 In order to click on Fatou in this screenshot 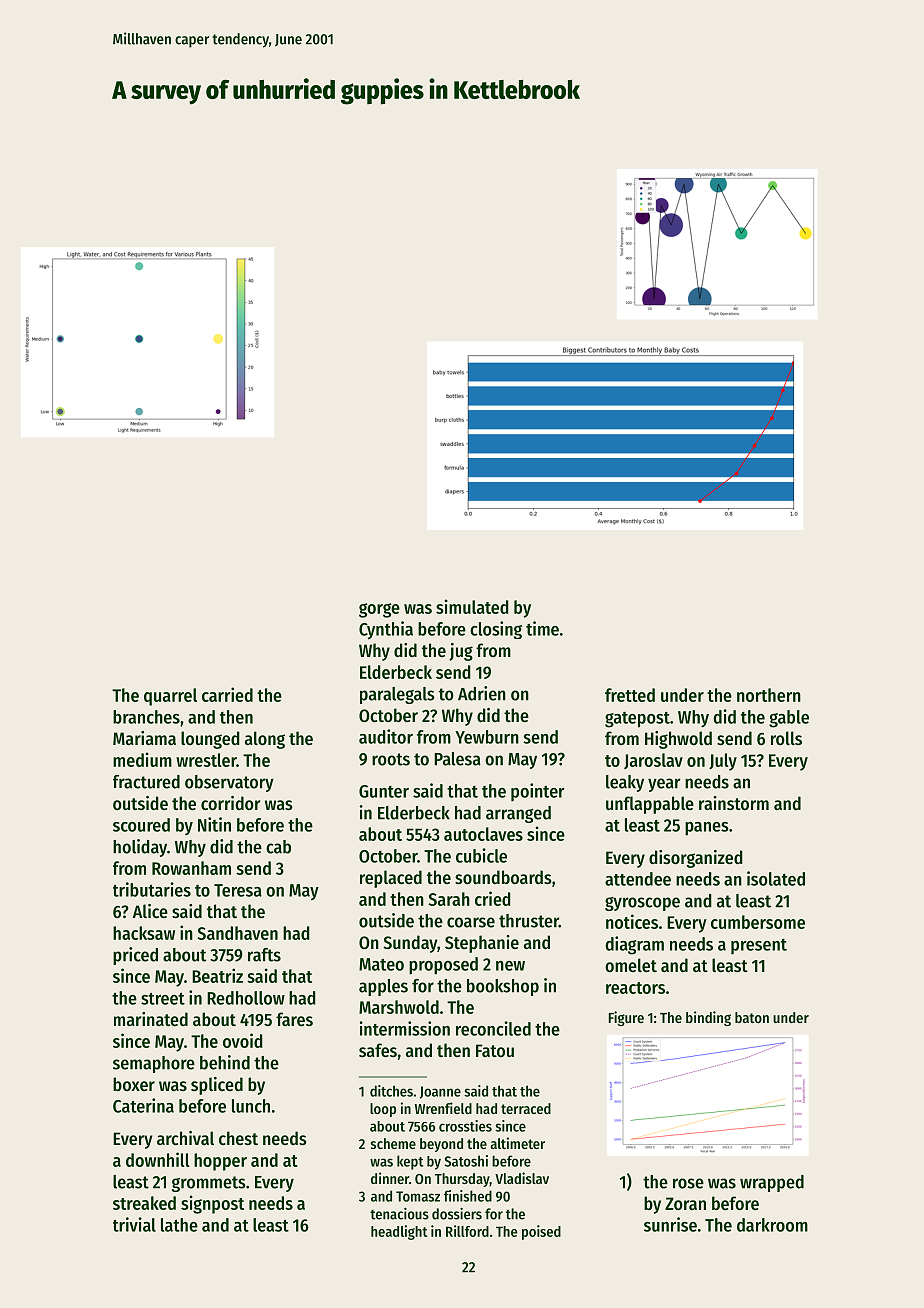, I will do `click(495, 1050)`.
